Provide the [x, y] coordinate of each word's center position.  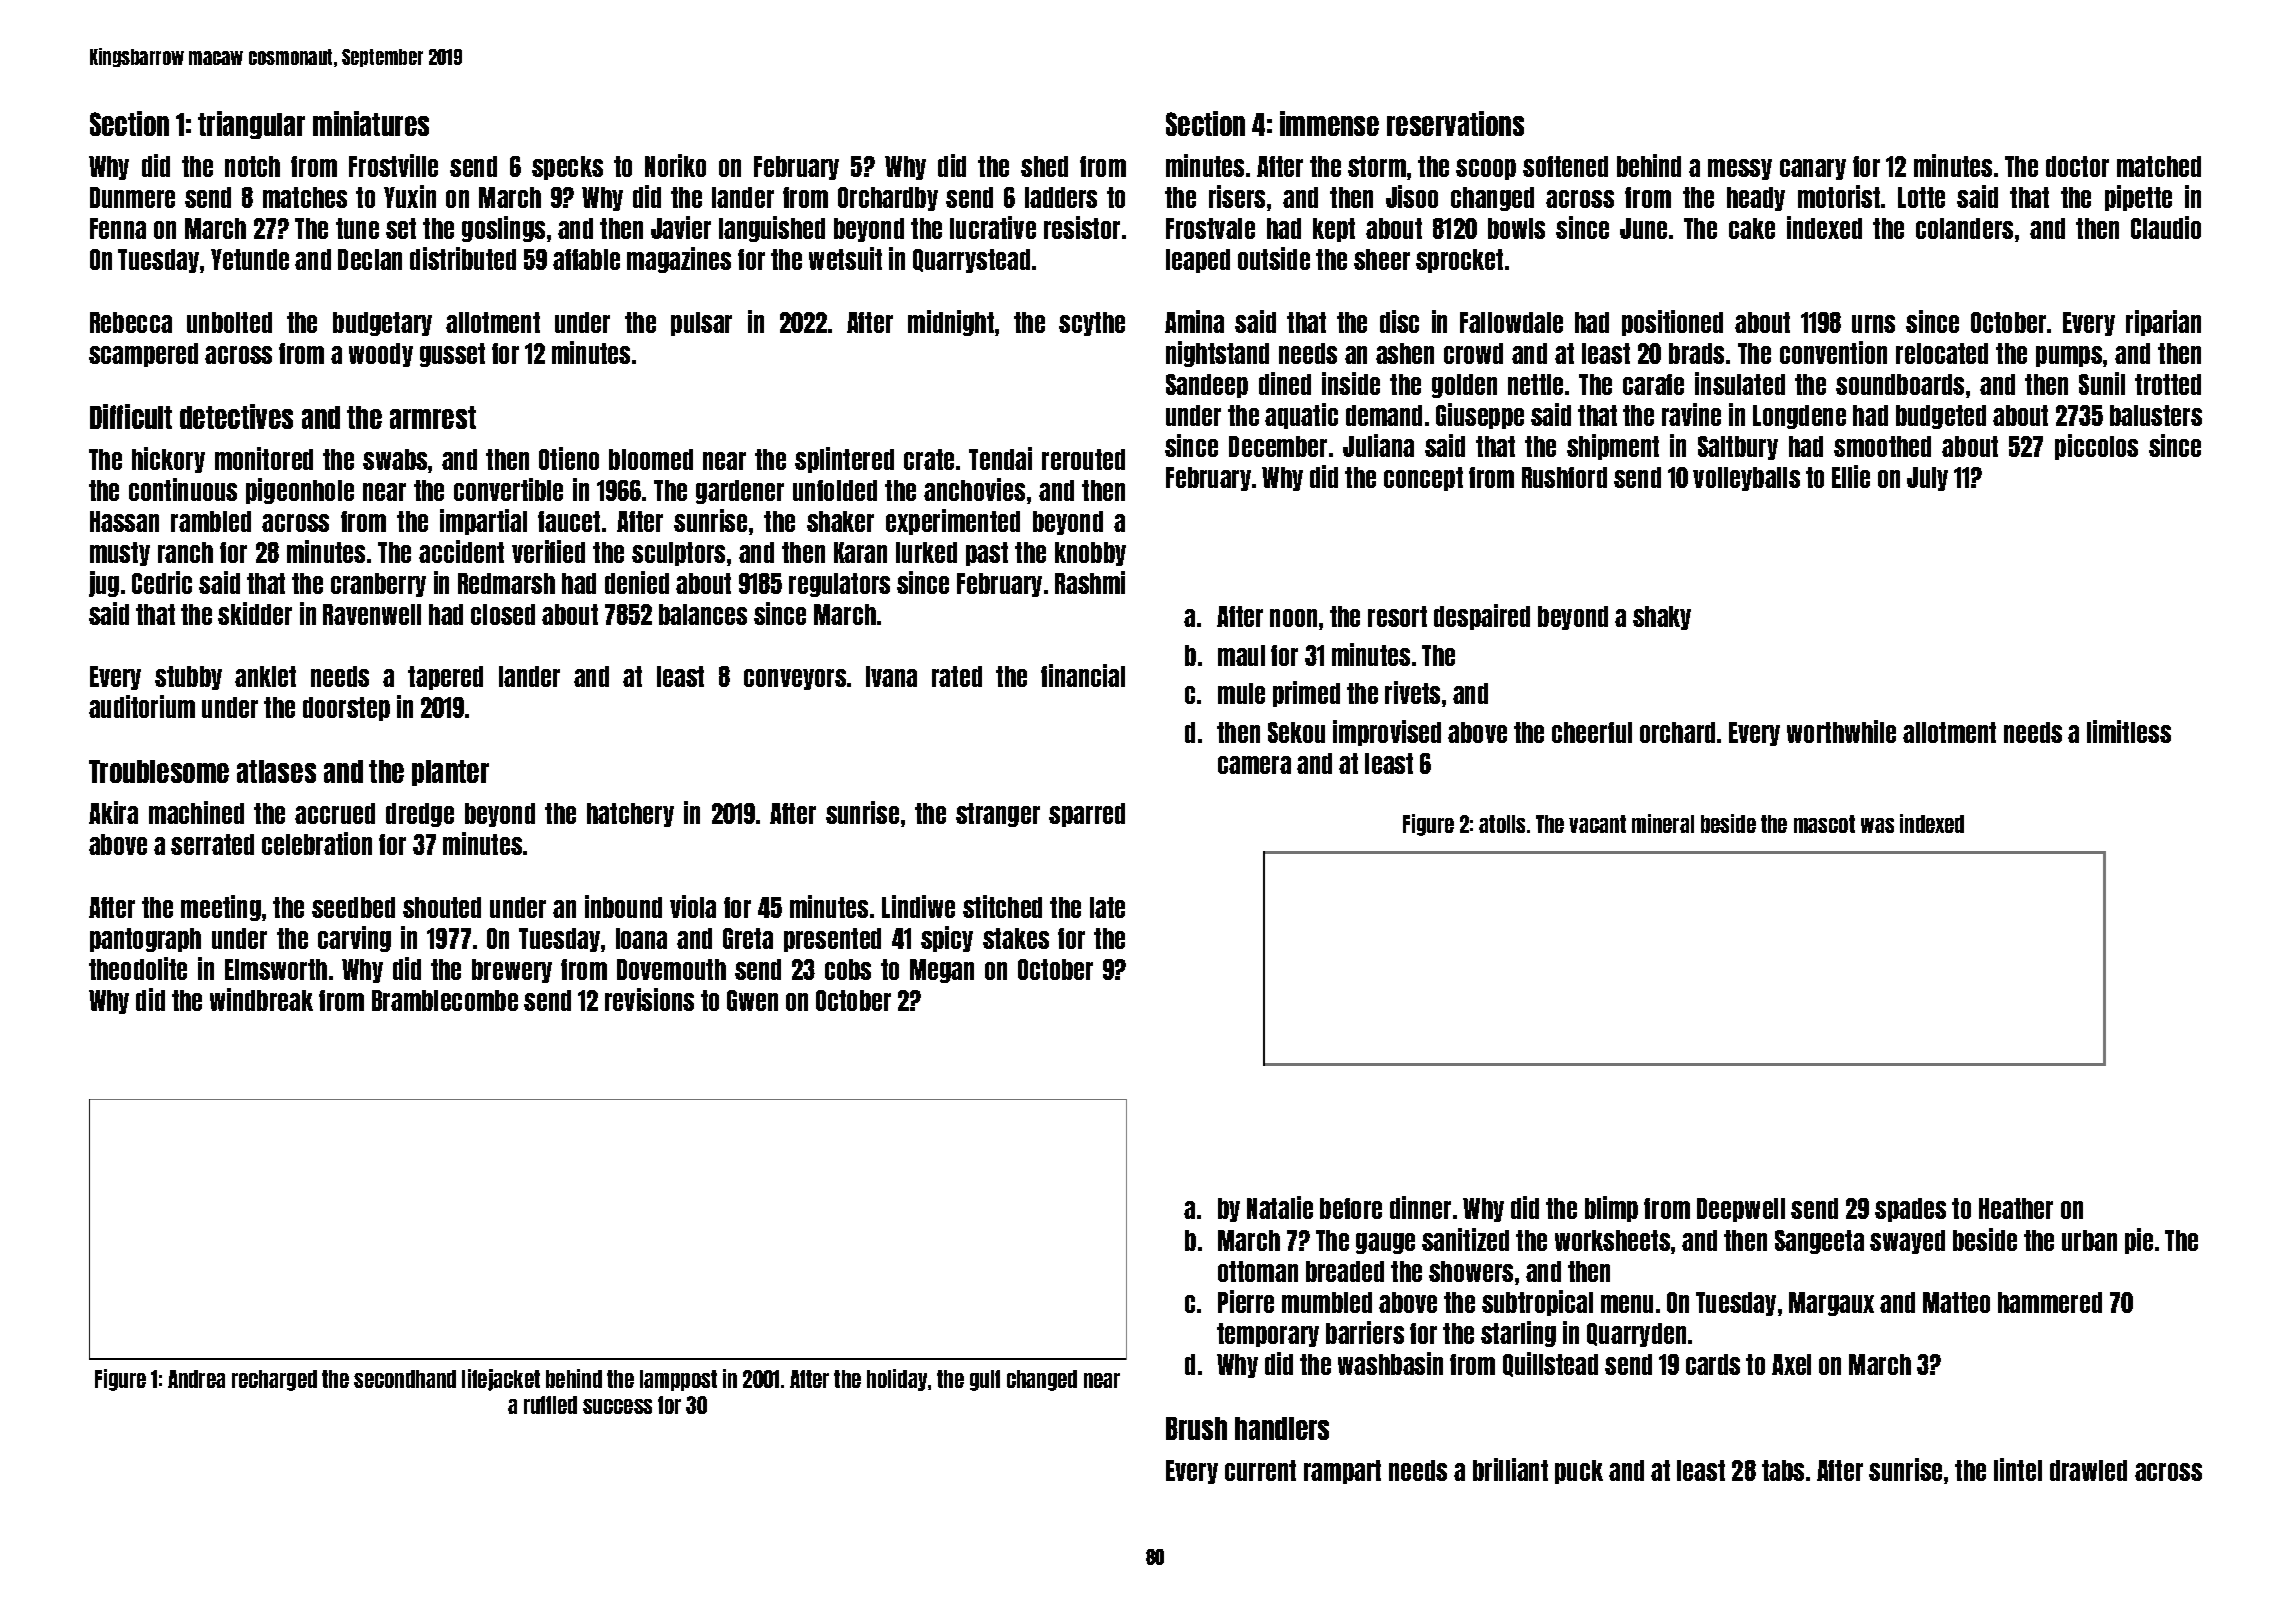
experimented [953, 522]
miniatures [371, 123]
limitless [2129, 731]
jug [104, 584]
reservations [1455, 123]
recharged [274, 1380]
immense [1329, 123]
